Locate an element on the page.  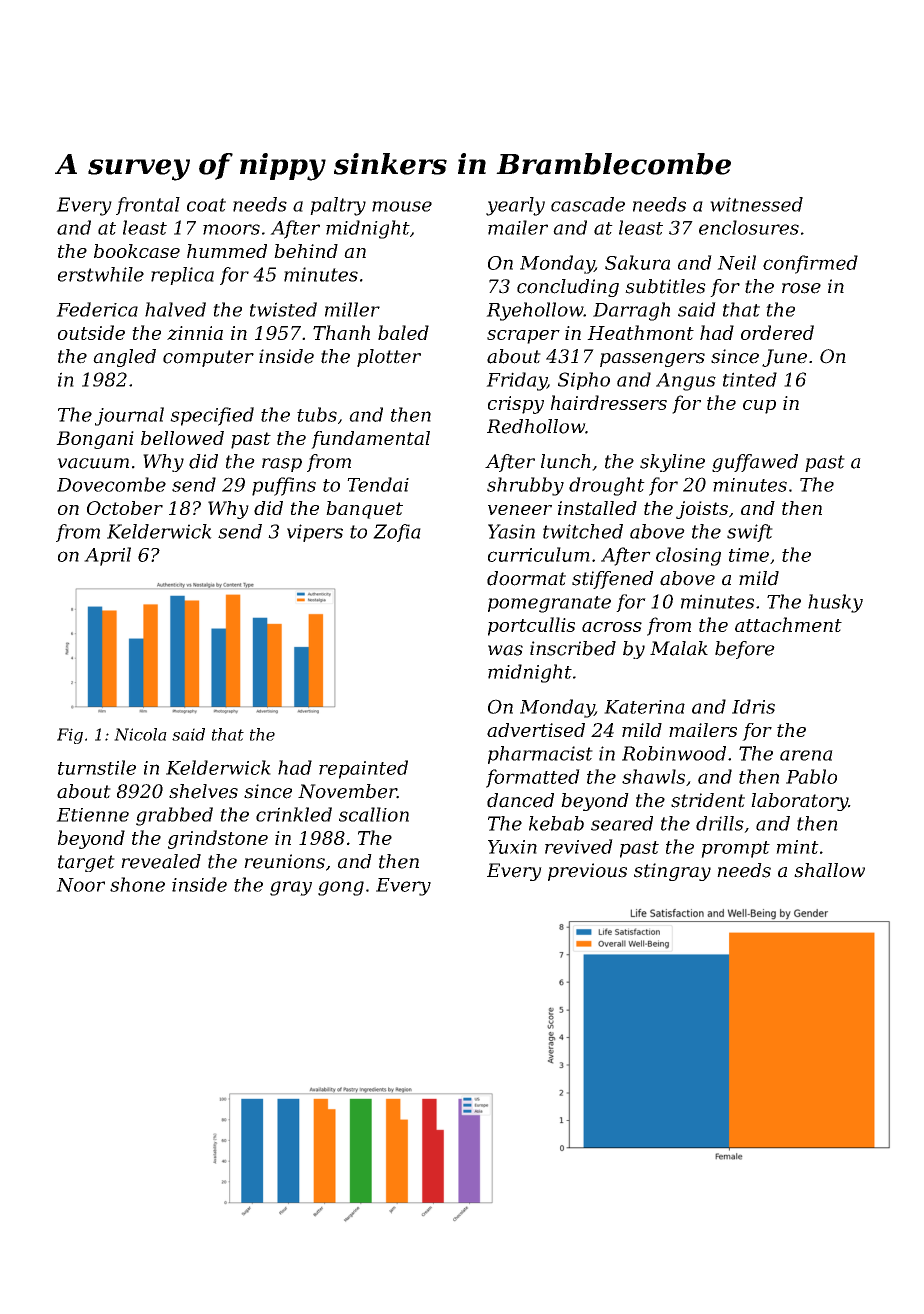
Noor is located at coordinates (80, 885).
